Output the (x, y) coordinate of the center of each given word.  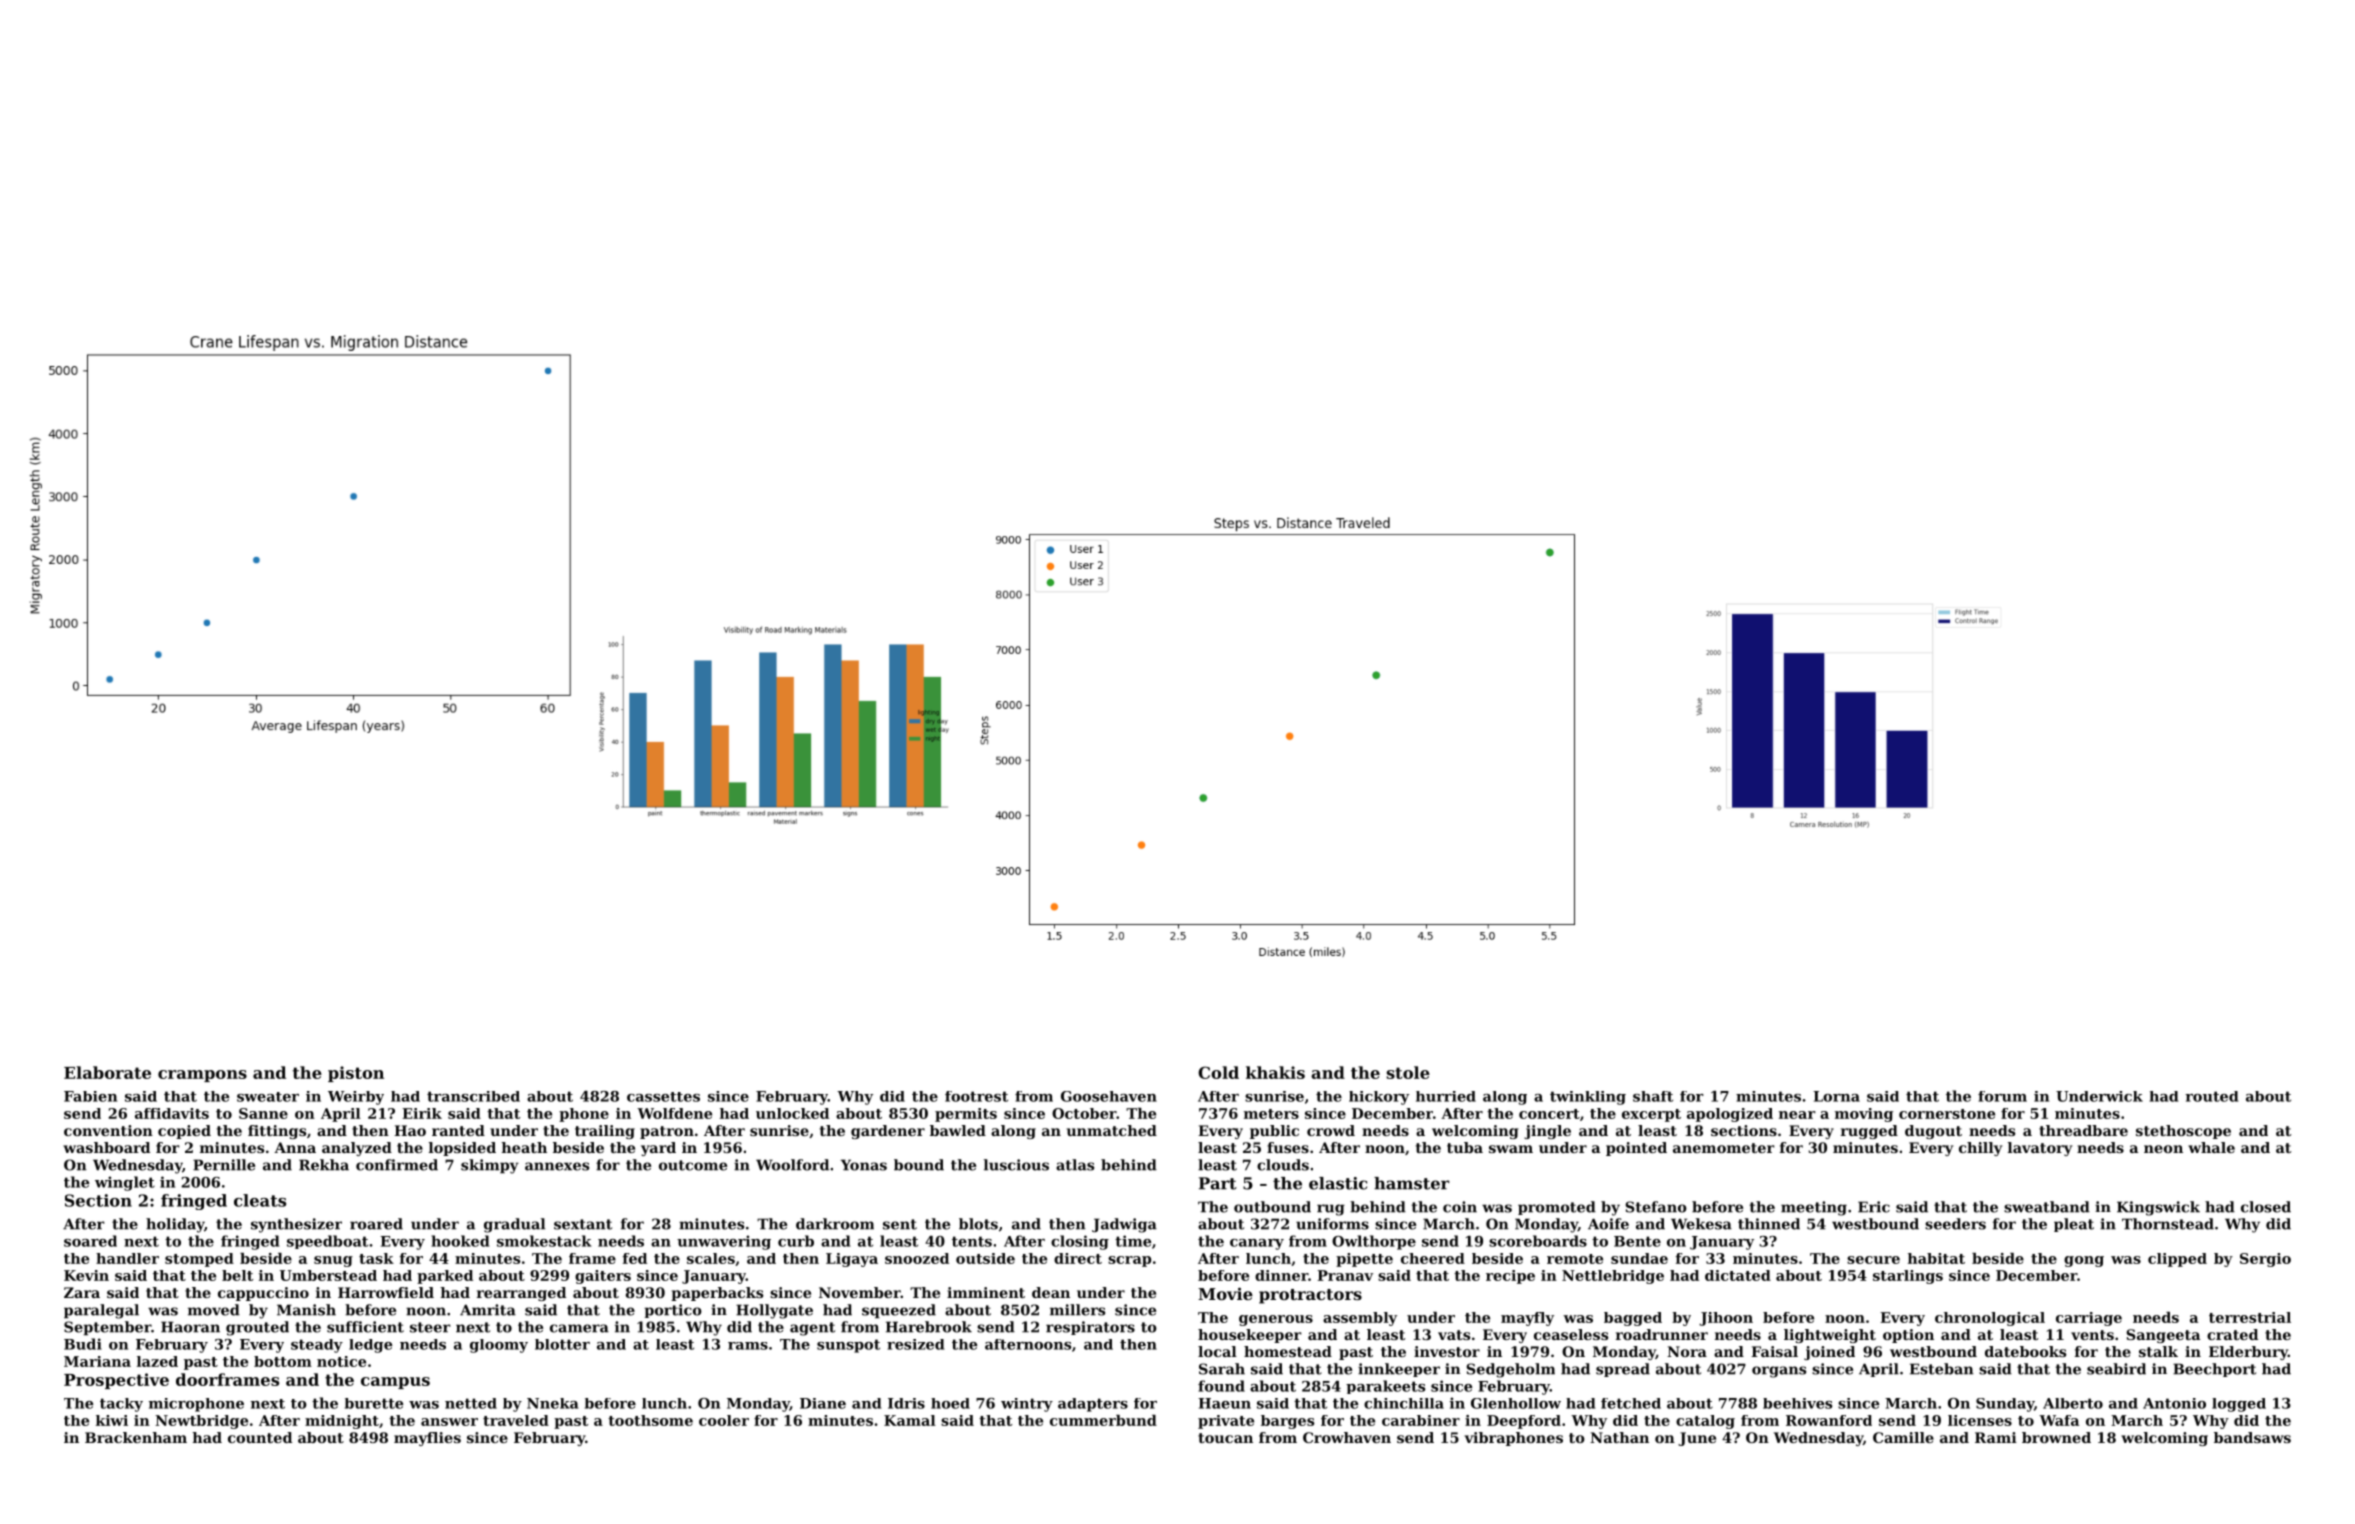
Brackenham (136, 1437)
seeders (1955, 1224)
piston (356, 1074)
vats (1454, 1335)
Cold (1218, 1072)
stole (1408, 1072)
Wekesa (1701, 1224)
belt (237, 1275)
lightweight (1830, 1336)
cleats (260, 1200)
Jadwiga (1124, 1225)
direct (1078, 1258)
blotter (562, 1344)
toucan (1225, 1438)
